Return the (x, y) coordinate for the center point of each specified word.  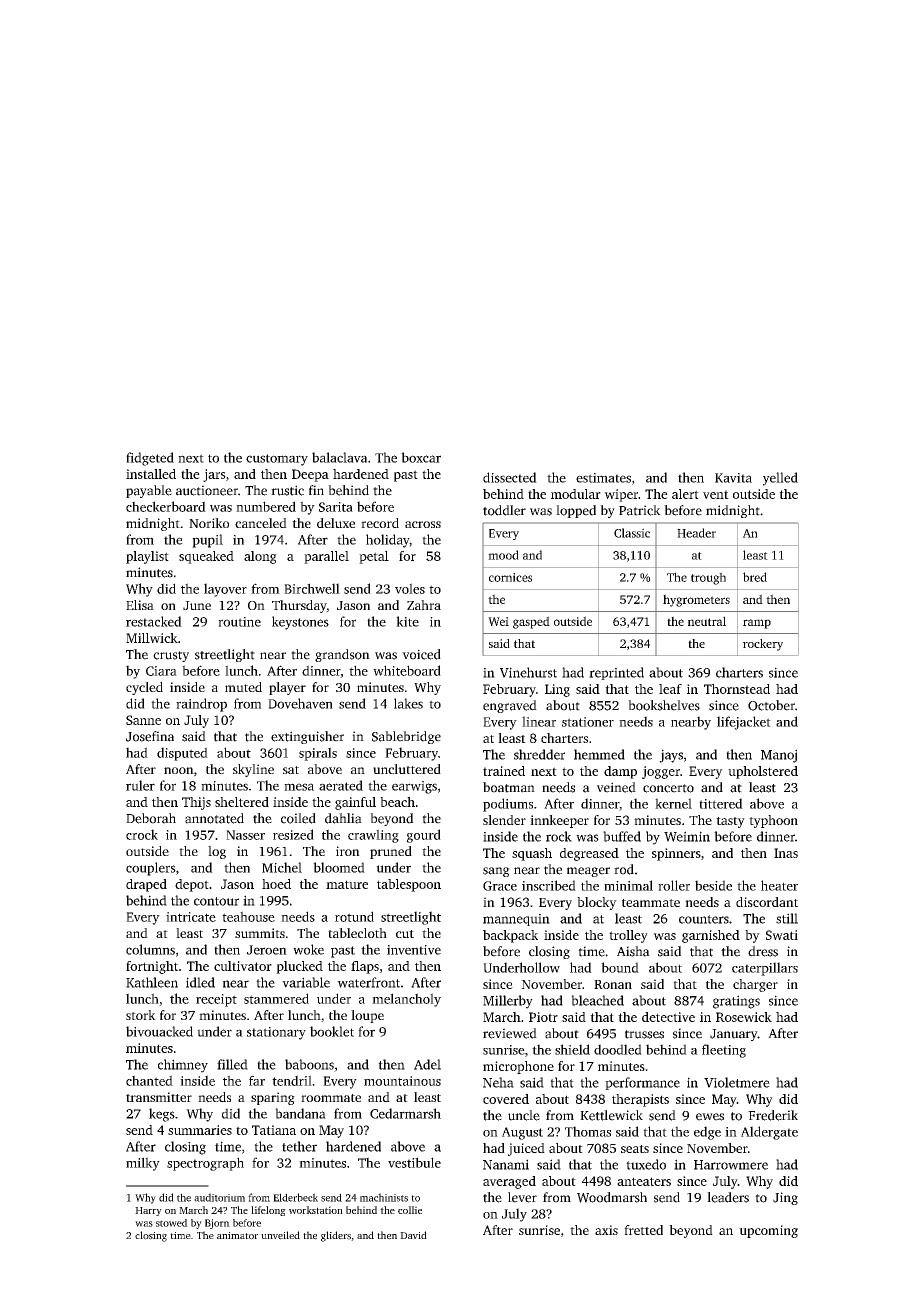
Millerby (508, 1002)
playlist (147, 557)
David (413, 1235)
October (771, 705)
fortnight (152, 967)
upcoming (768, 1231)
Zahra (424, 605)
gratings (736, 1002)
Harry (148, 1211)
